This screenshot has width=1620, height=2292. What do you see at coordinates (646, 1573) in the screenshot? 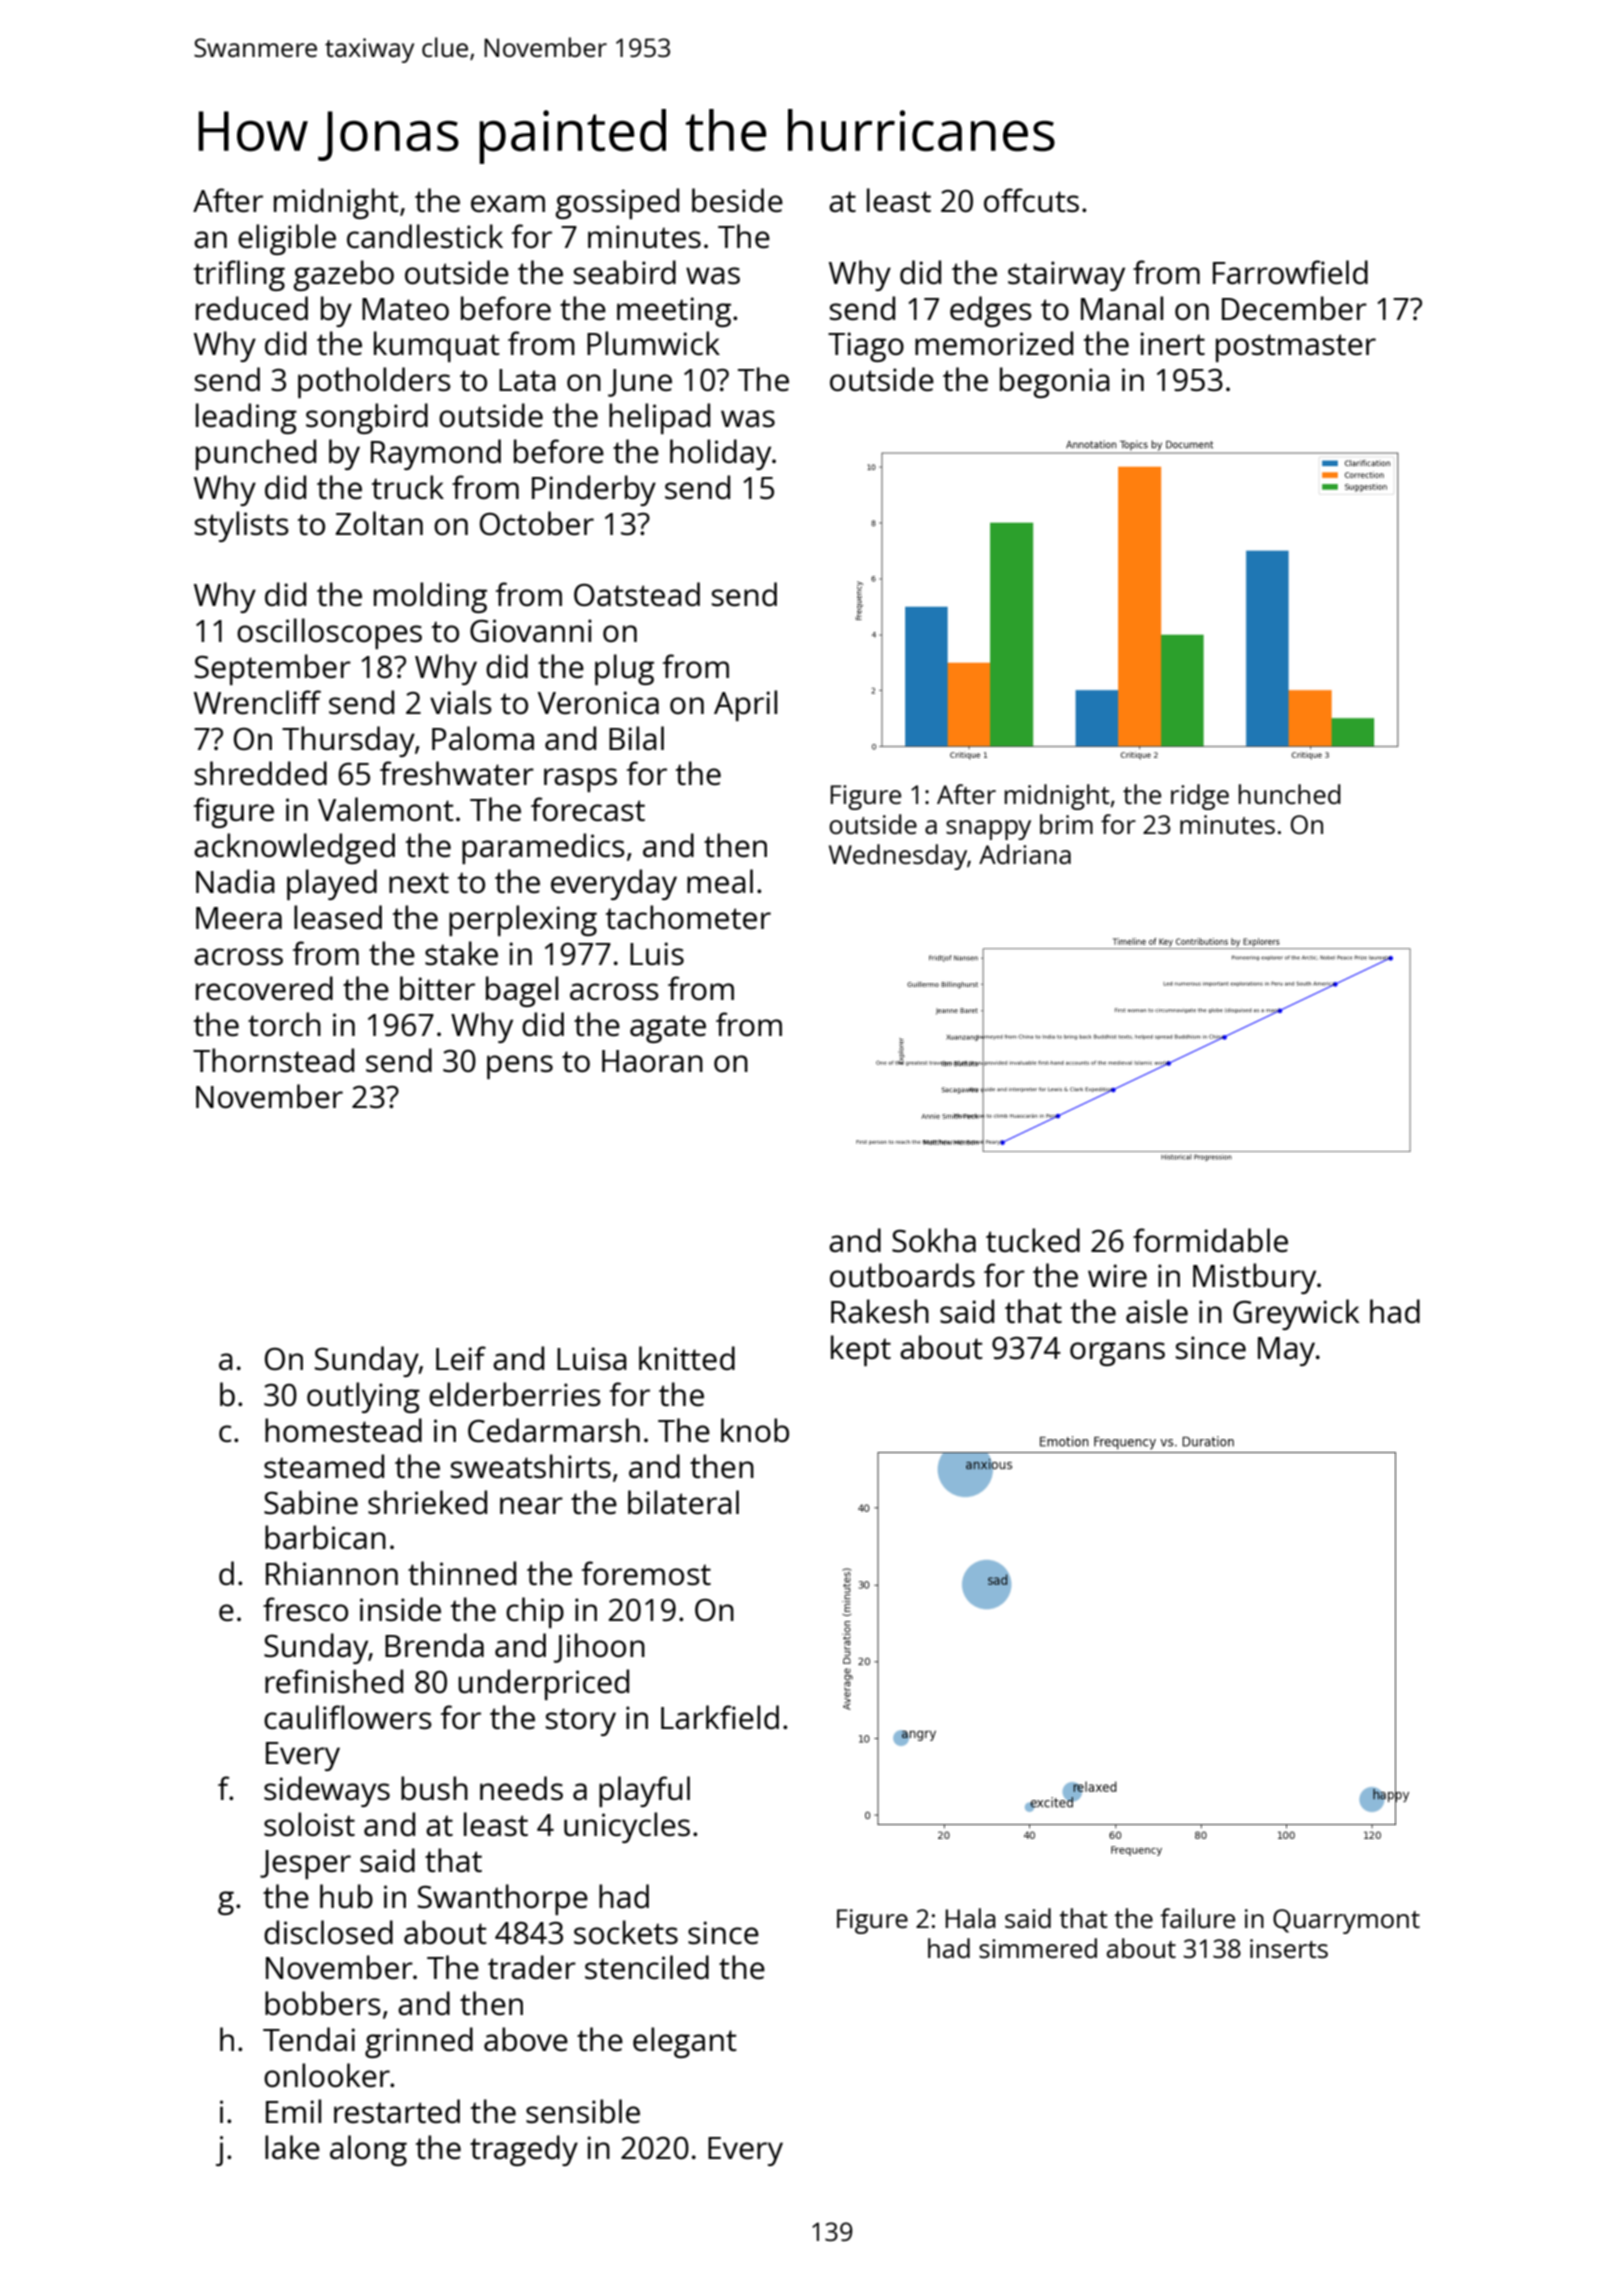
I see `foremost` at bounding box center [646, 1573].
